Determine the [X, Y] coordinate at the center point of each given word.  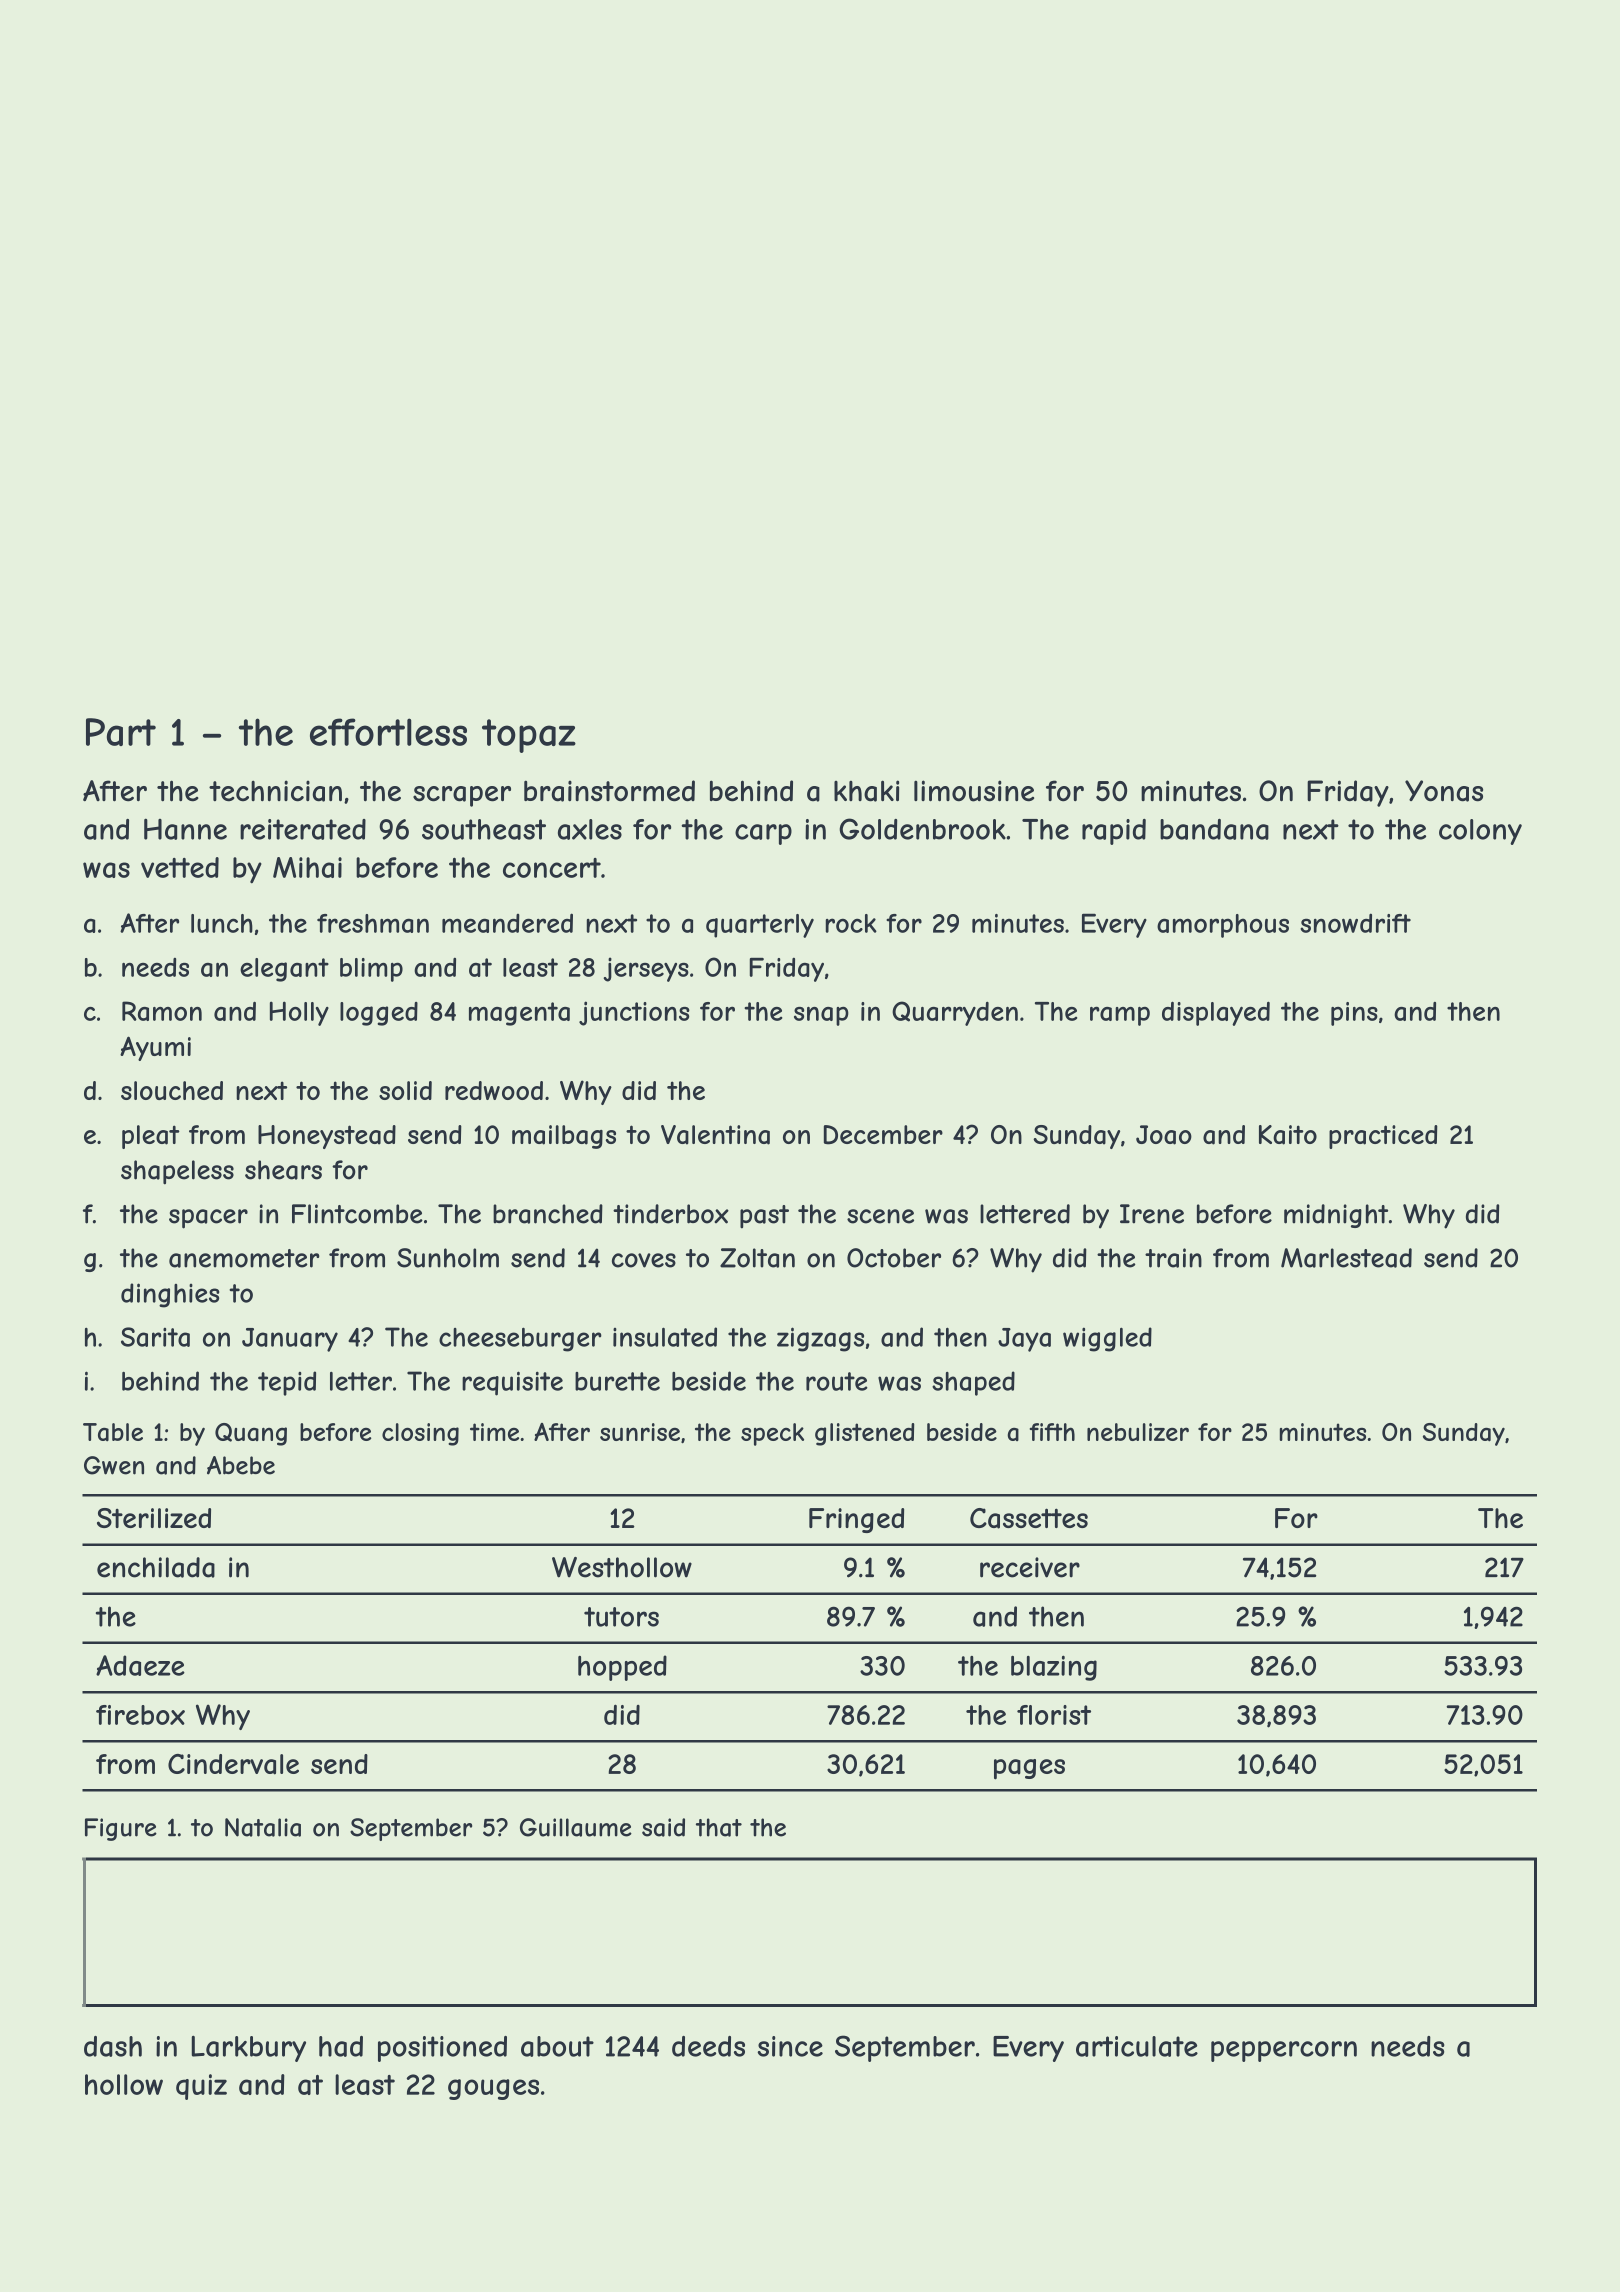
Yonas [1444, 791]
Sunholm [448, 1258]
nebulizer [1138, 1432]
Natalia [263, 1827]
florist [1054, 1715]
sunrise [640, 1432]
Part [121, 732]
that [719, 1827]
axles [590, 829]
